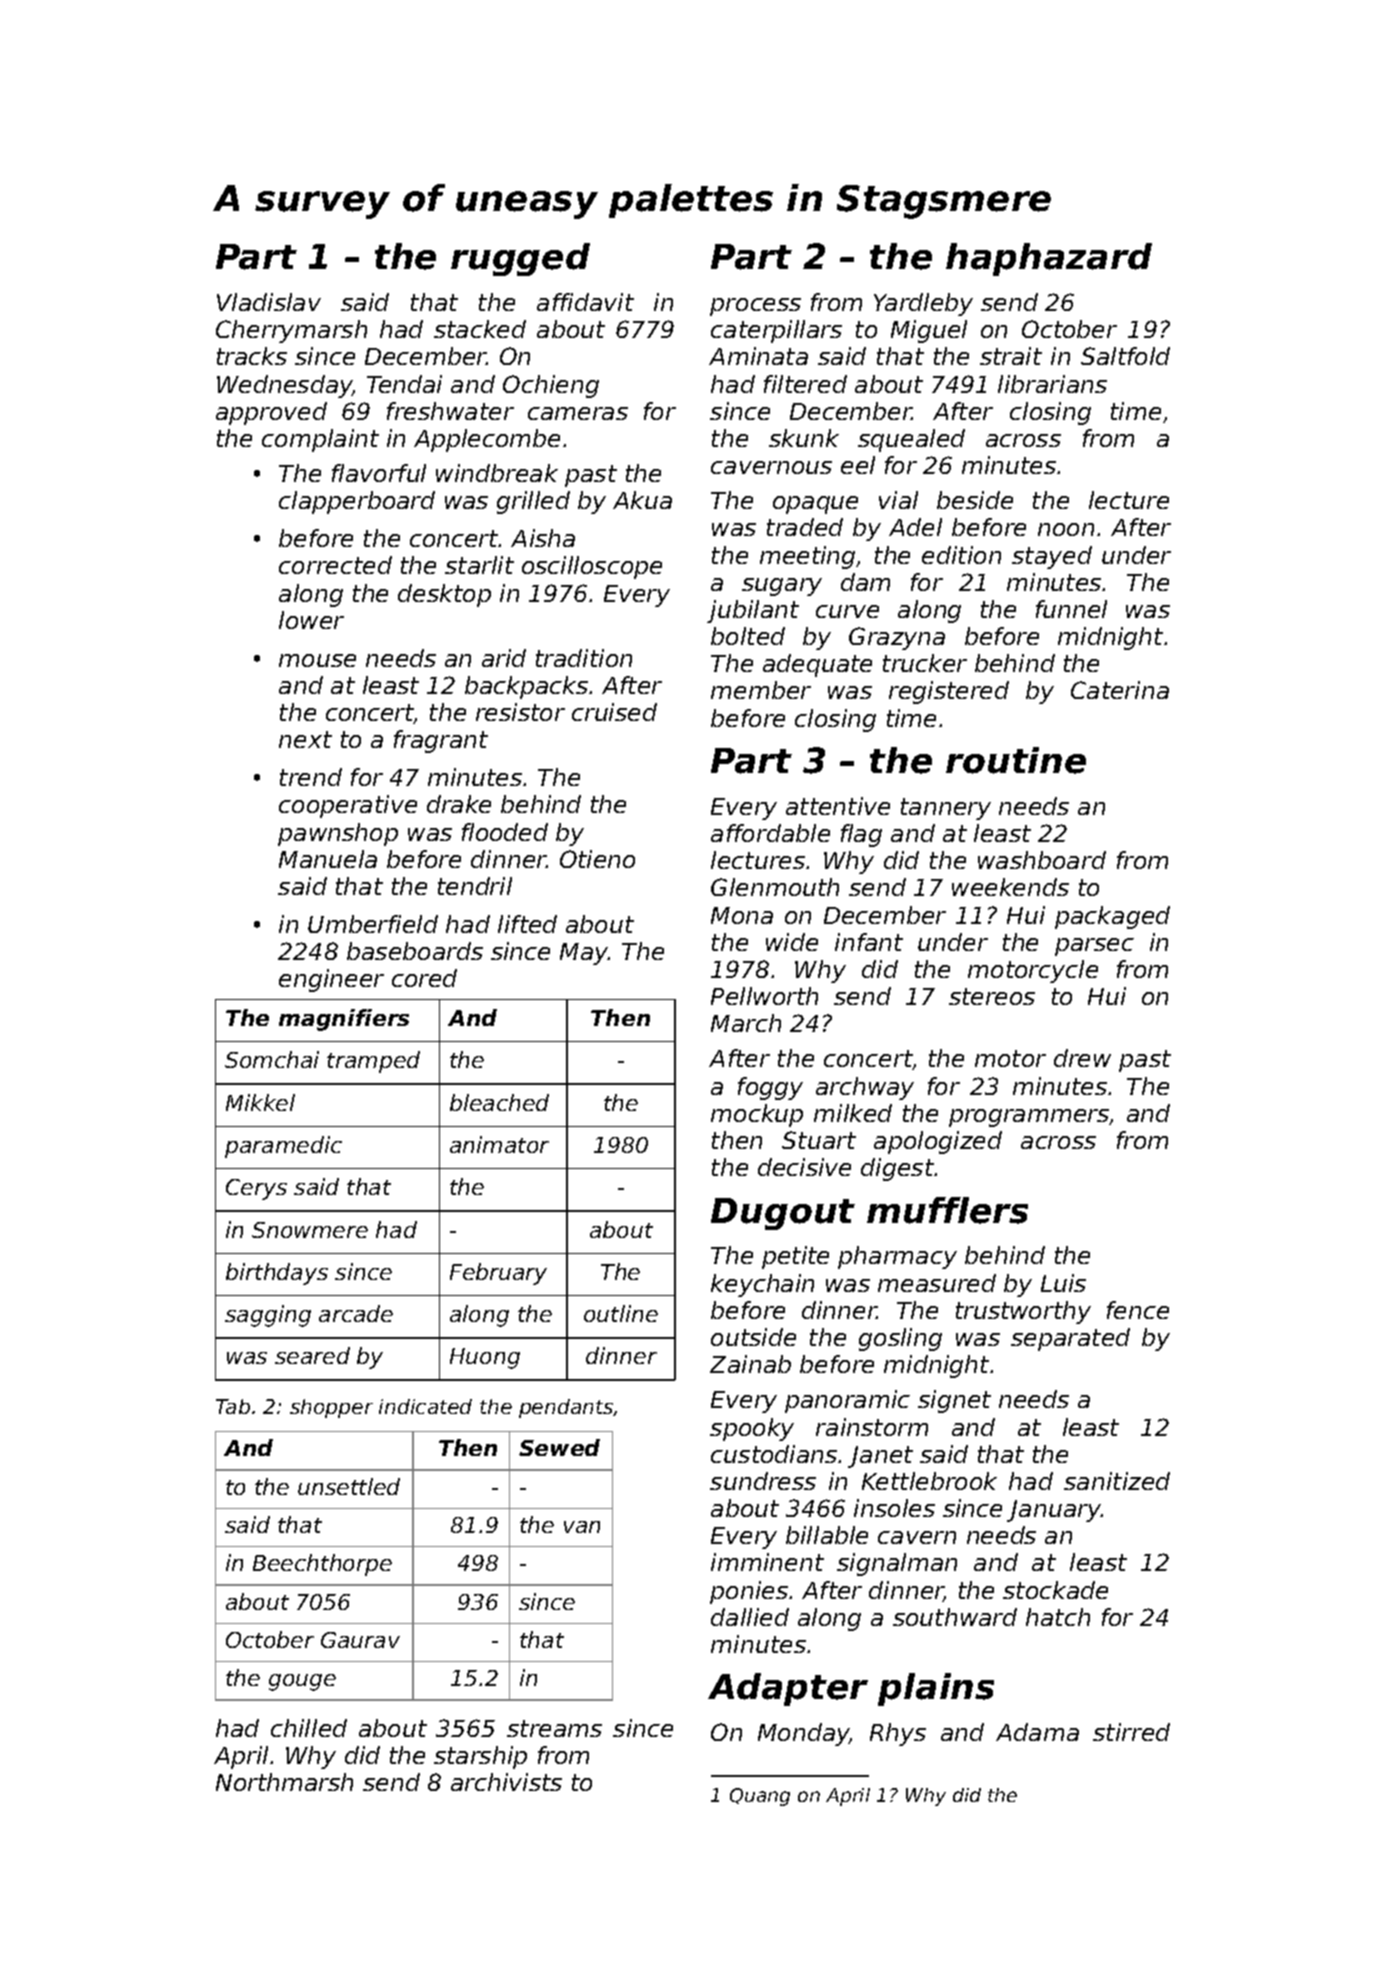 This image has width=1386, height=1969. I want to click on magnifiers, so click(344, 1020).
